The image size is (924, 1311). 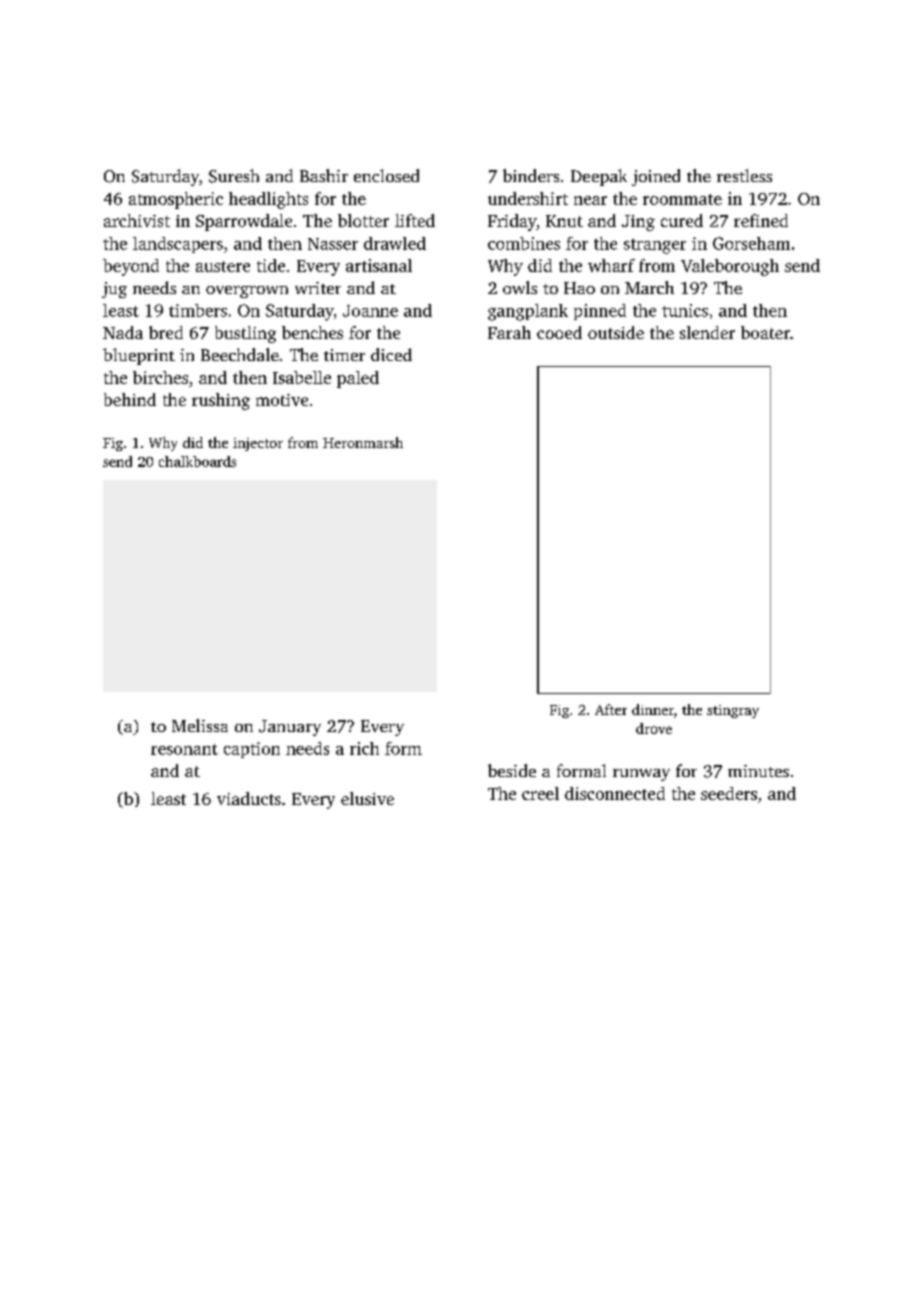 What do you see at coordinates (184, 749) in the document?
I see `resonant` at bounding box center [184, 749].
